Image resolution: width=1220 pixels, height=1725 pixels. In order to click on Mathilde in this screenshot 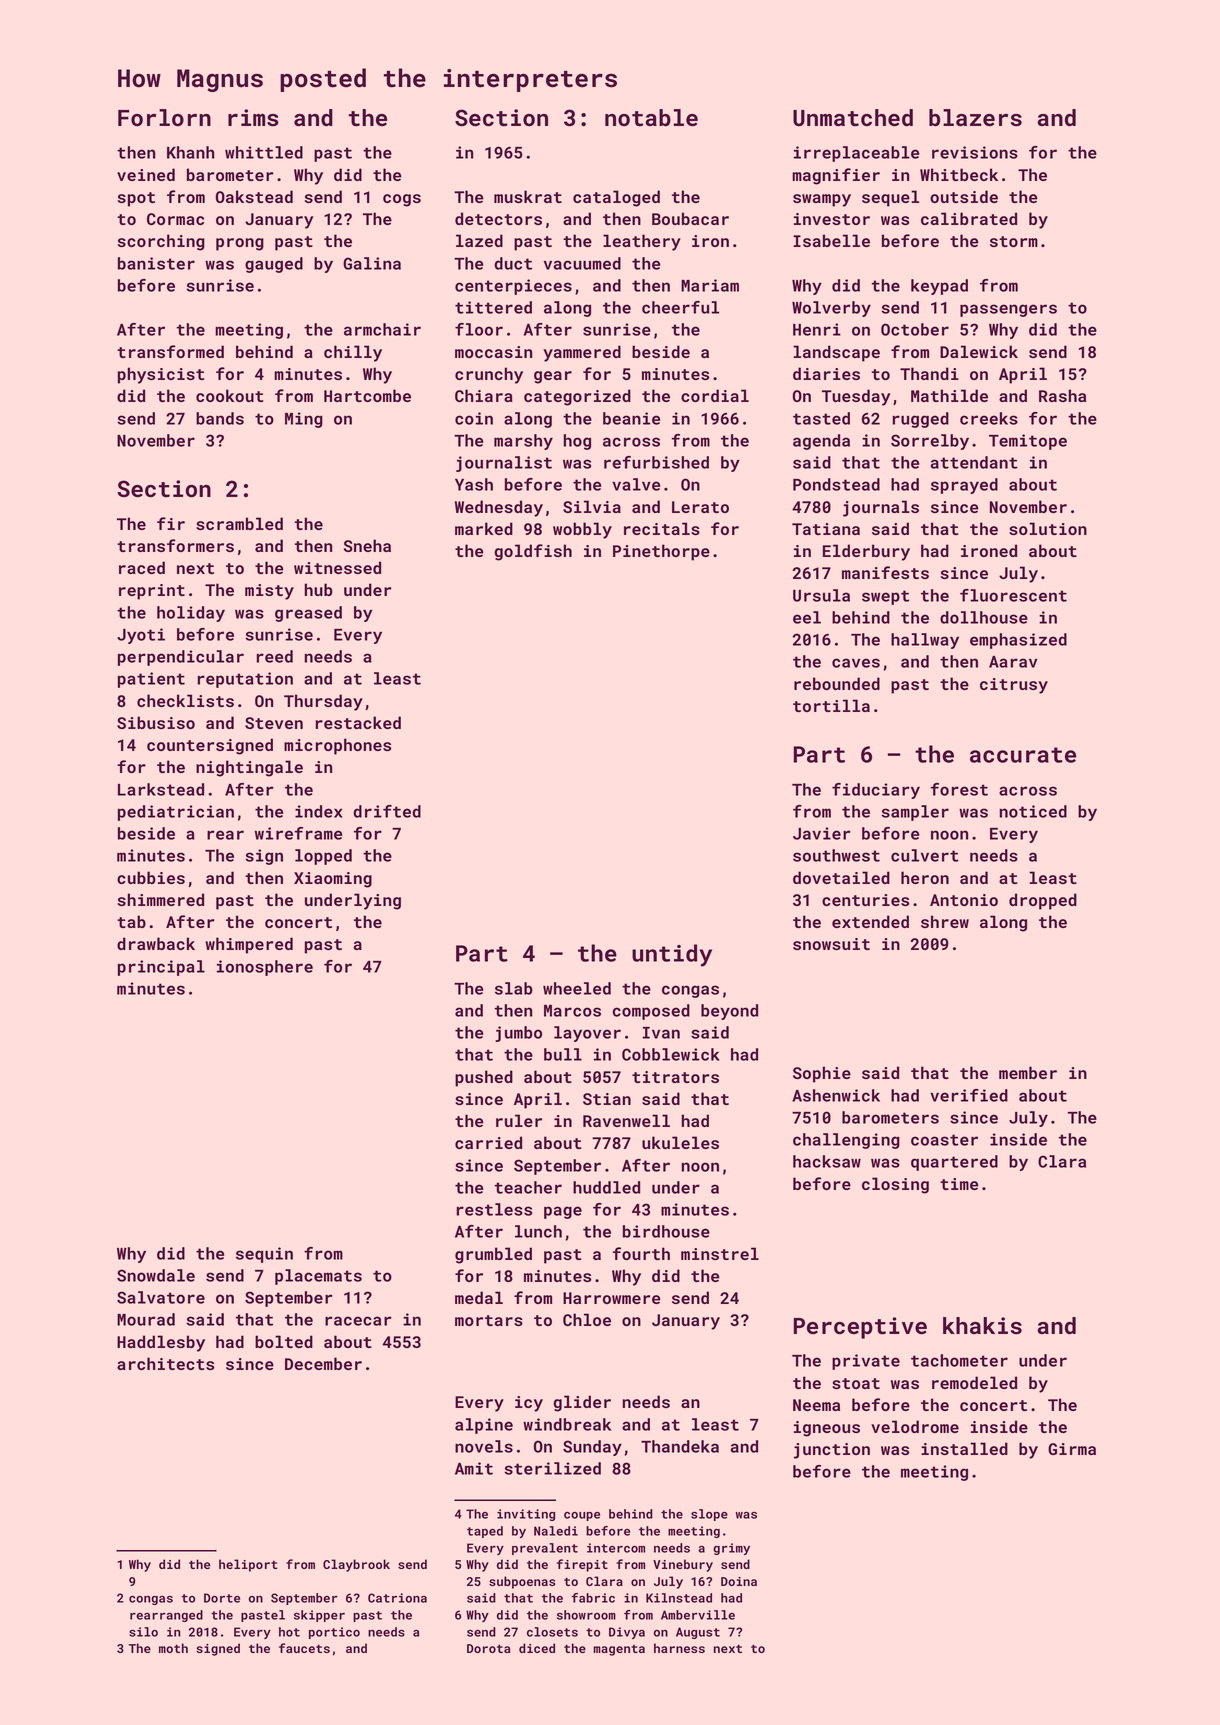, I will do `click(949, 395)`.
